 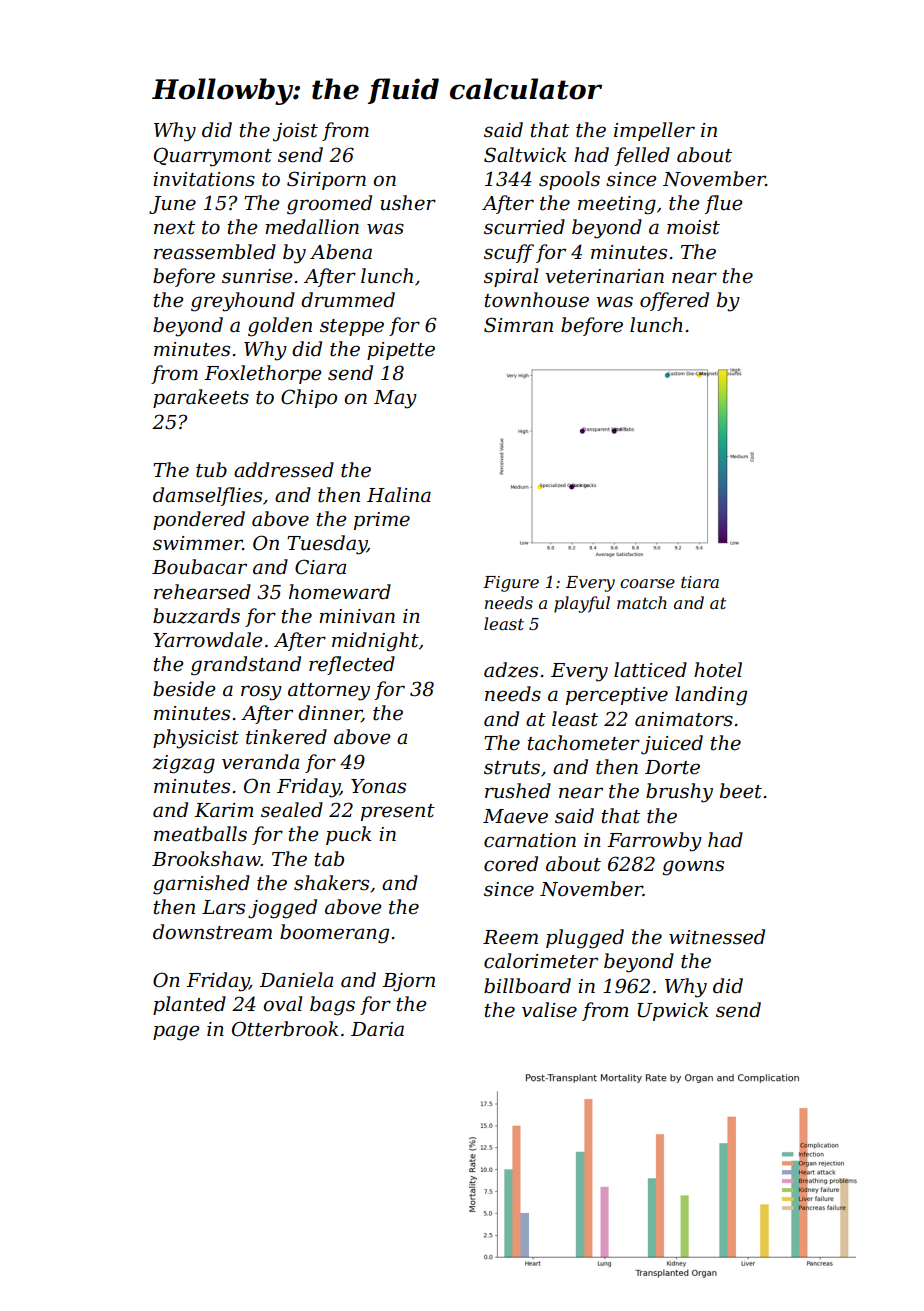 I want to click on puck, so click(x=348, y=835).
